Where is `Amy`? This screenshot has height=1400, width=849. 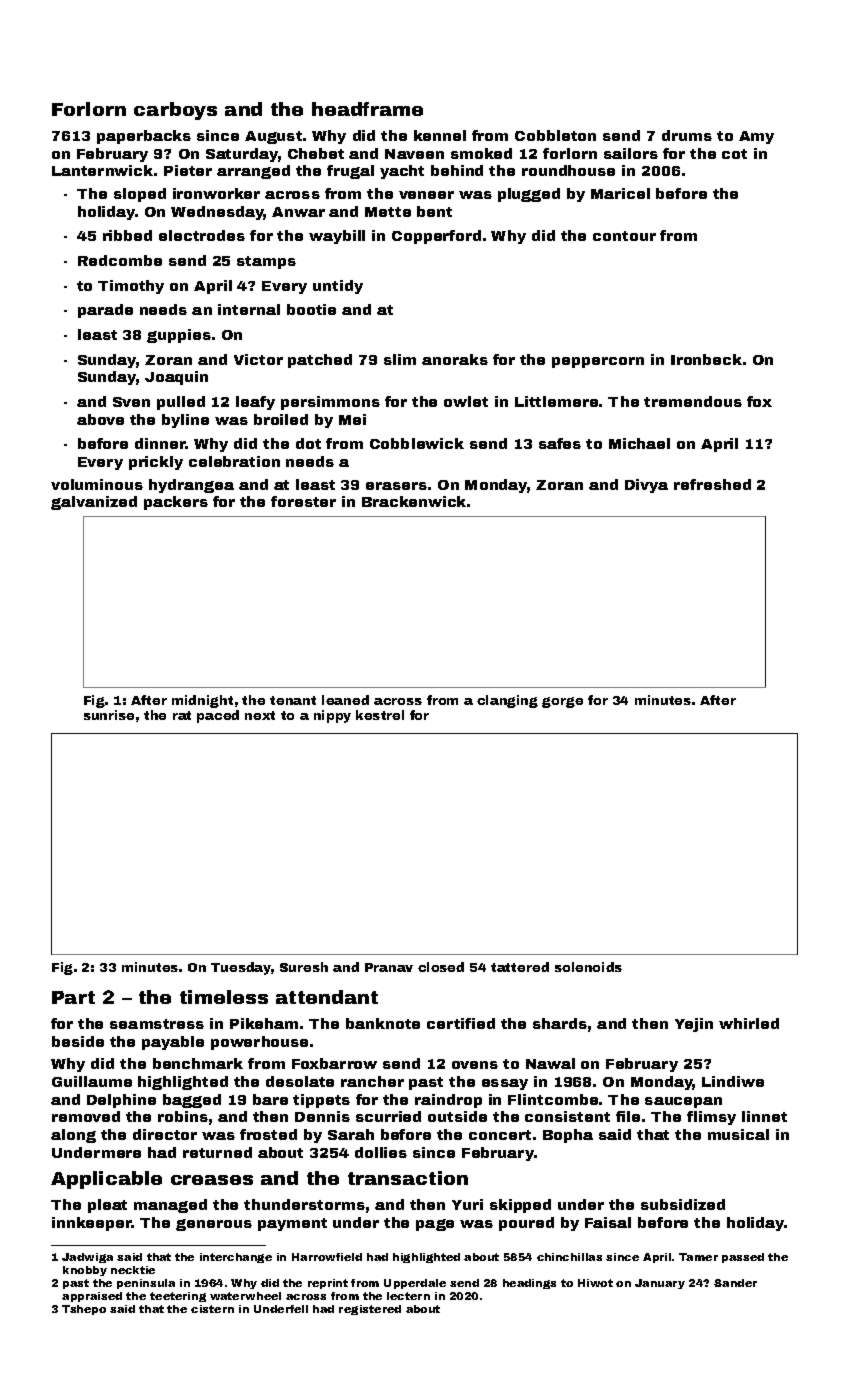 Amy is located at coordinates (756, 137).
